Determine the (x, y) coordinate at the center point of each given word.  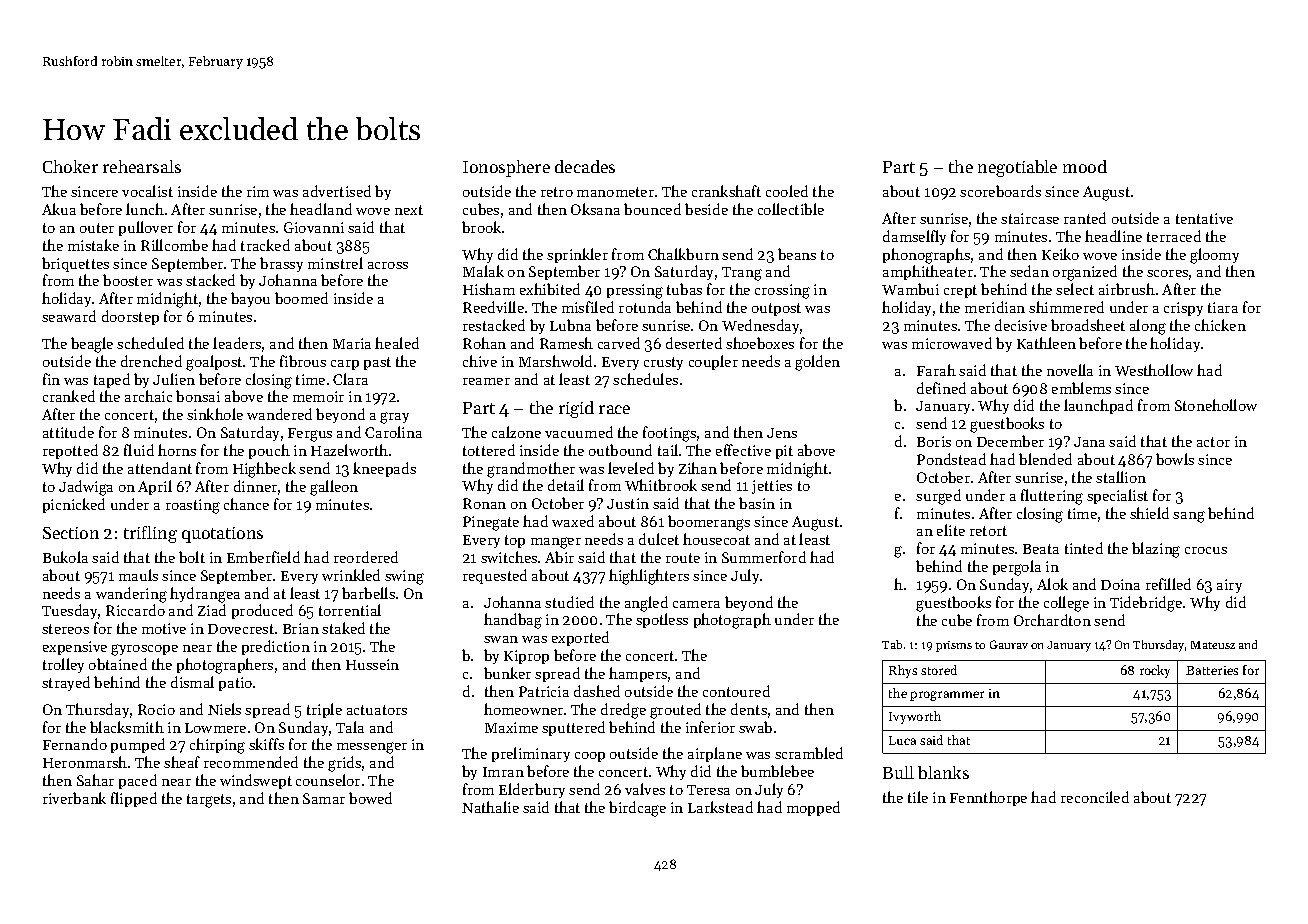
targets (209, 801)
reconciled (1095, 797)
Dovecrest (241, 629)
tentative (1204, 218)
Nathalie (490, 807)
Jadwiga (86, 488)
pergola (1017, 568)
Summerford (764, 557)
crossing (782, 291)
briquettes (75, 264)
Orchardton (1052, 620)
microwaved (952, 343)
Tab (892, 644)
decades (585, 166)
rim (258, 191)
